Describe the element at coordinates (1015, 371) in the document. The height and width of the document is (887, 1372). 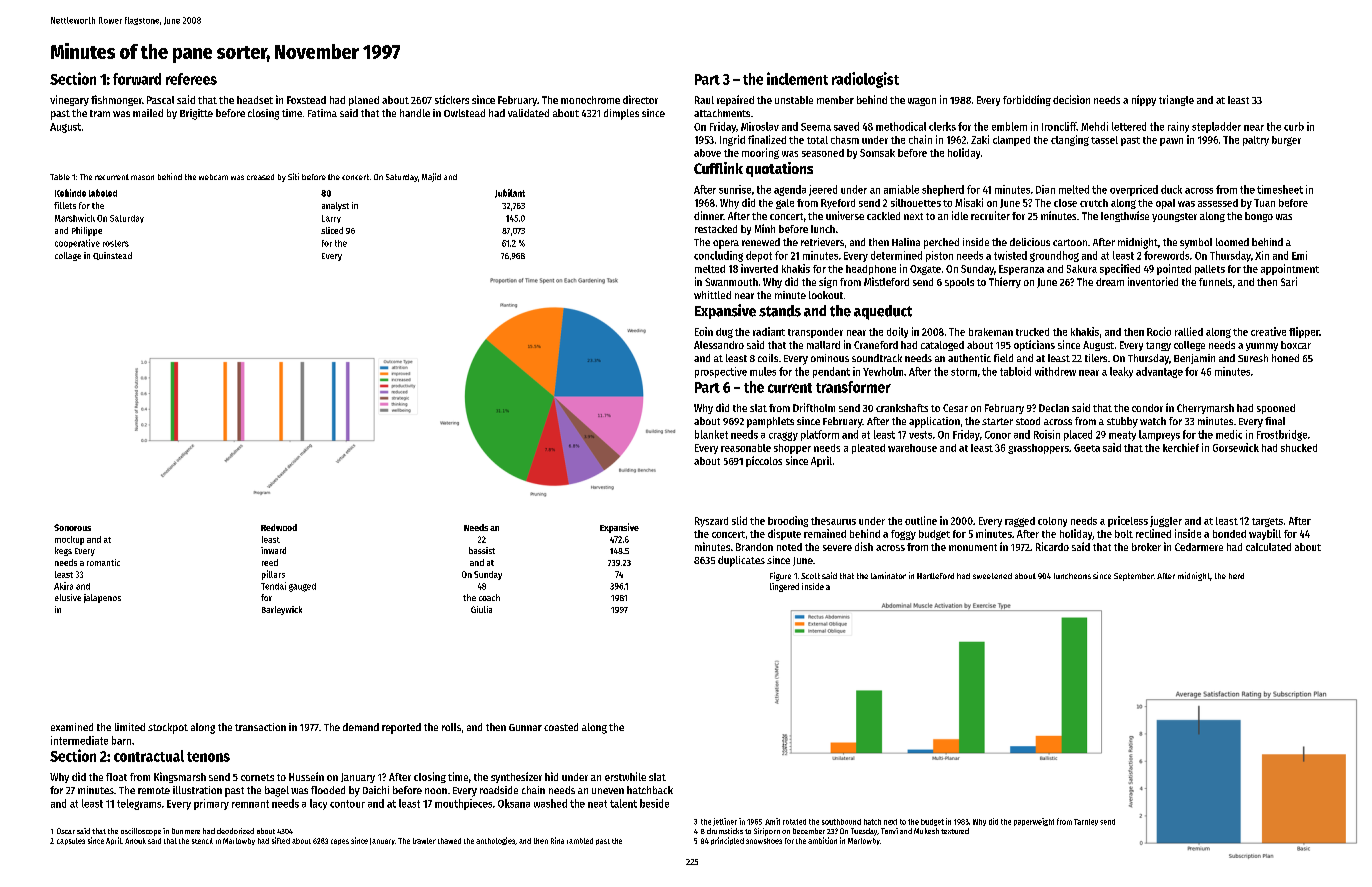
I see `tabloid` at that location.
